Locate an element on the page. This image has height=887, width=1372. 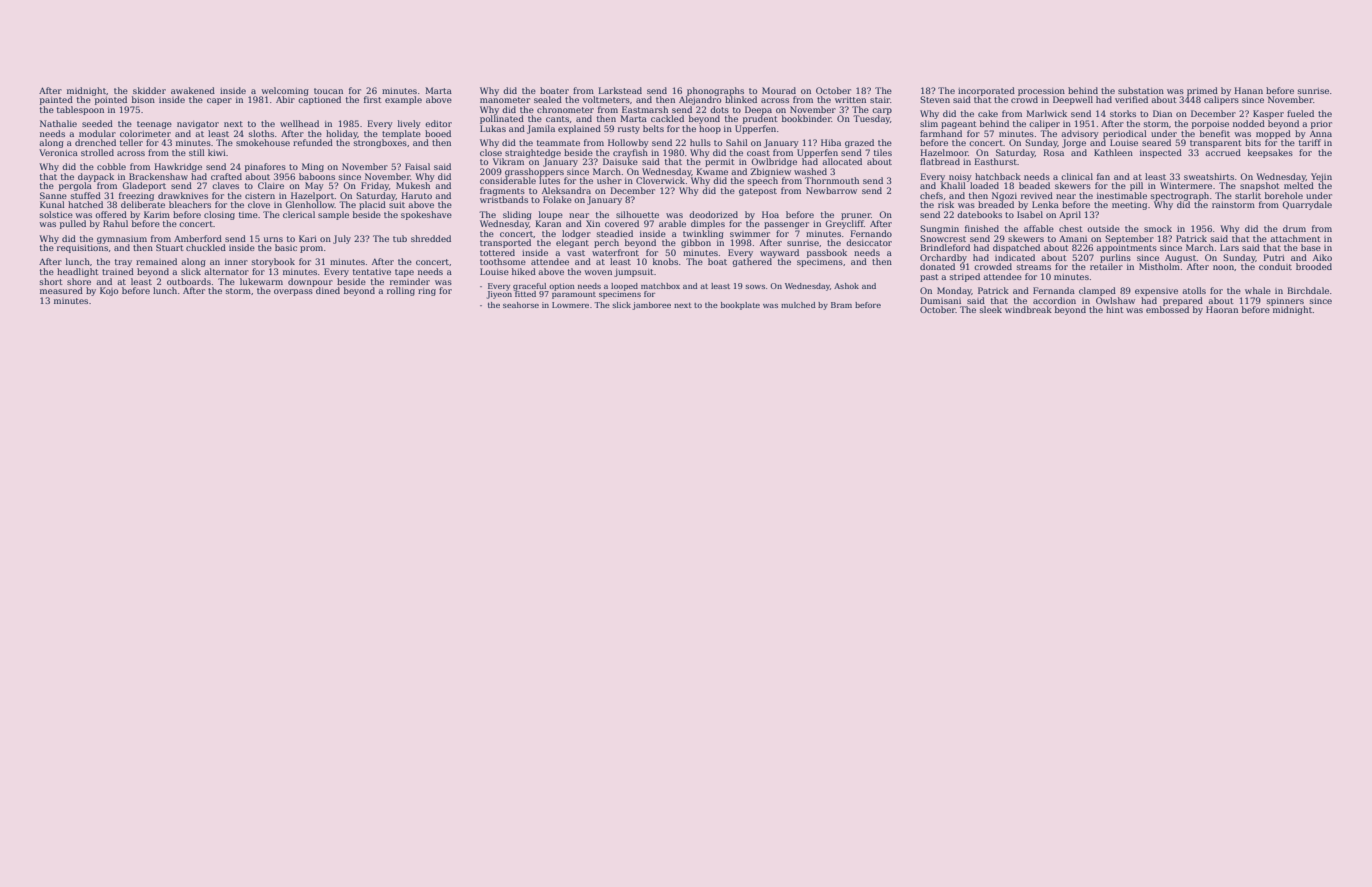
Rosa is located at coordinates (1053, 152).
